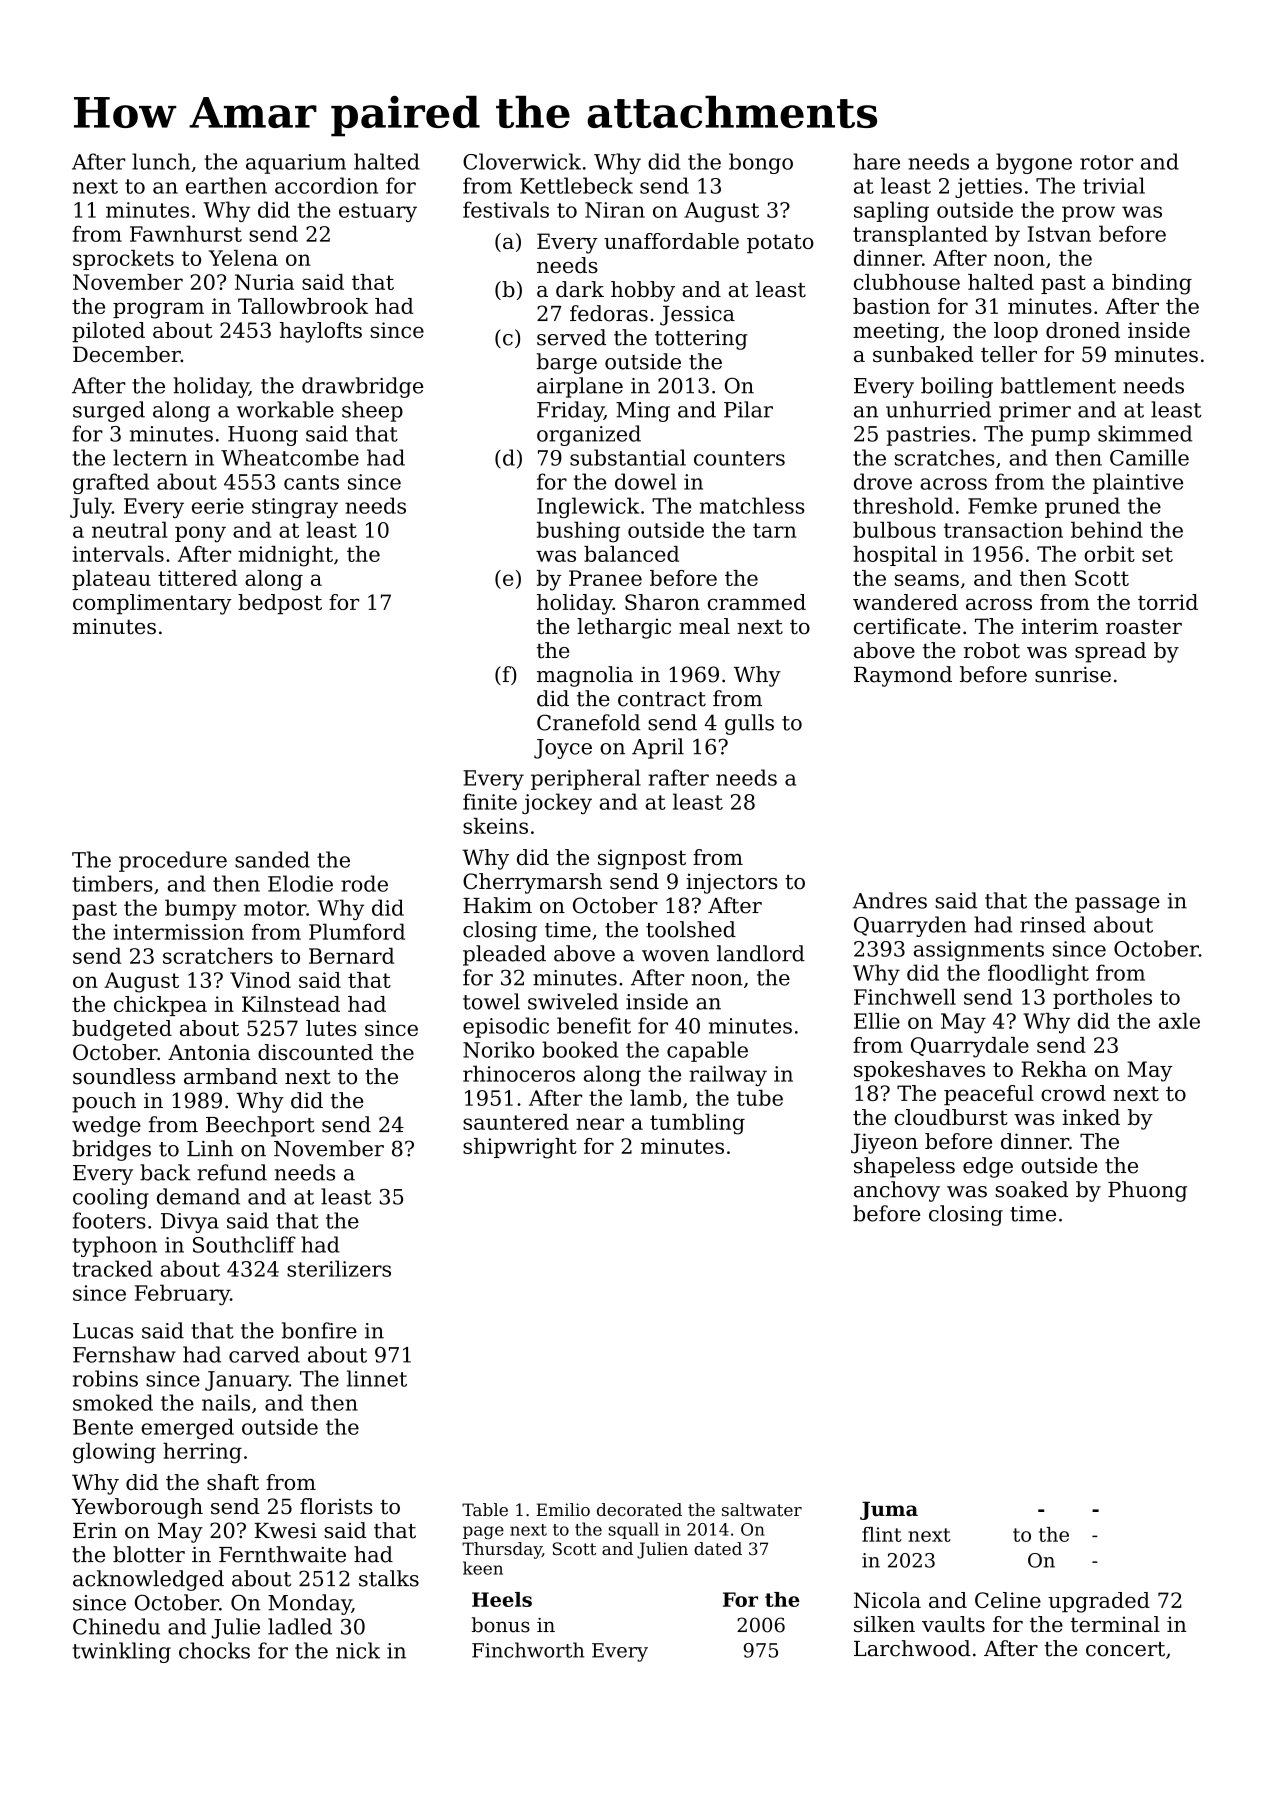  What do you see at coordinates (749, 724) in the image?
I see `gulls` at bounding box center [749, 724].
